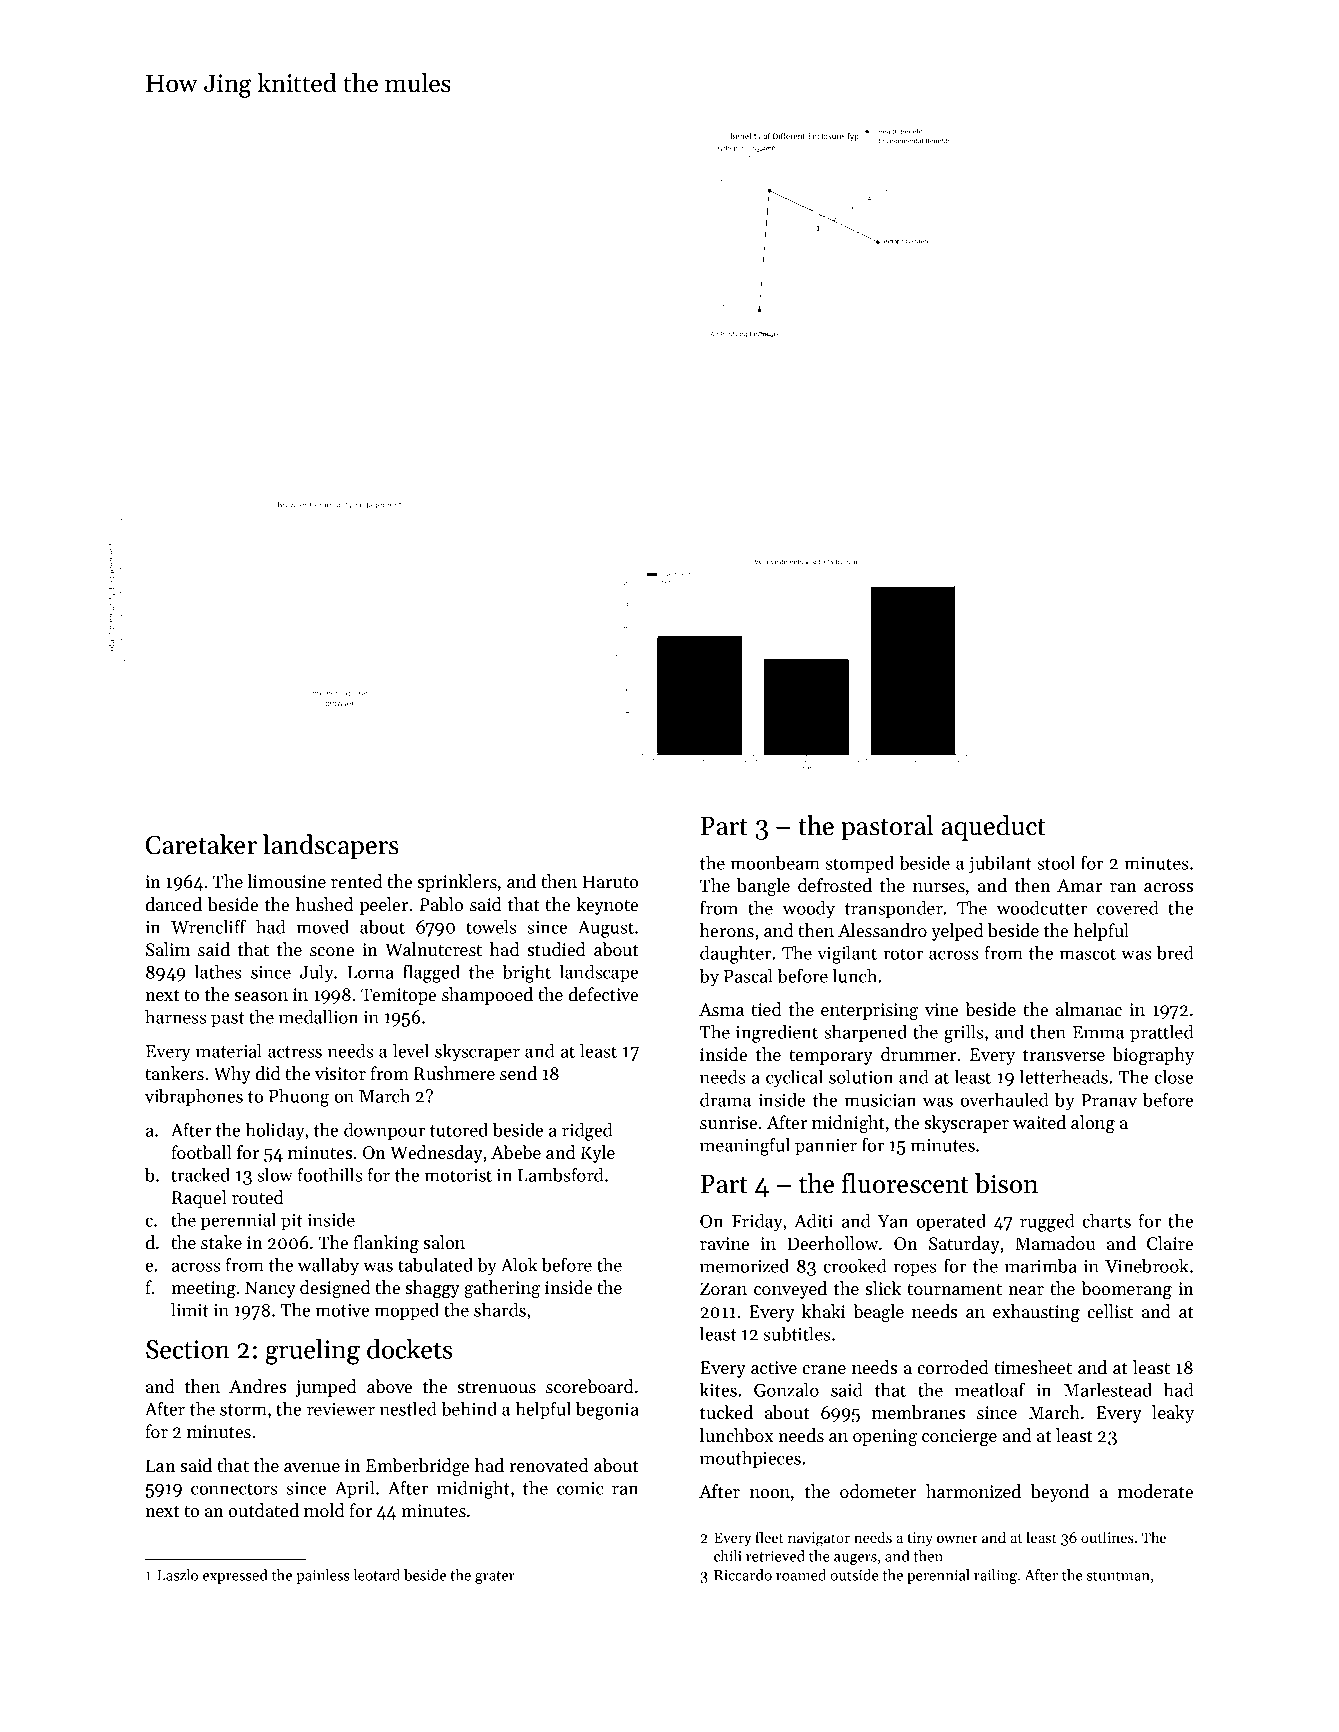  I want to click on fluorescent, so click(905, 1183).
